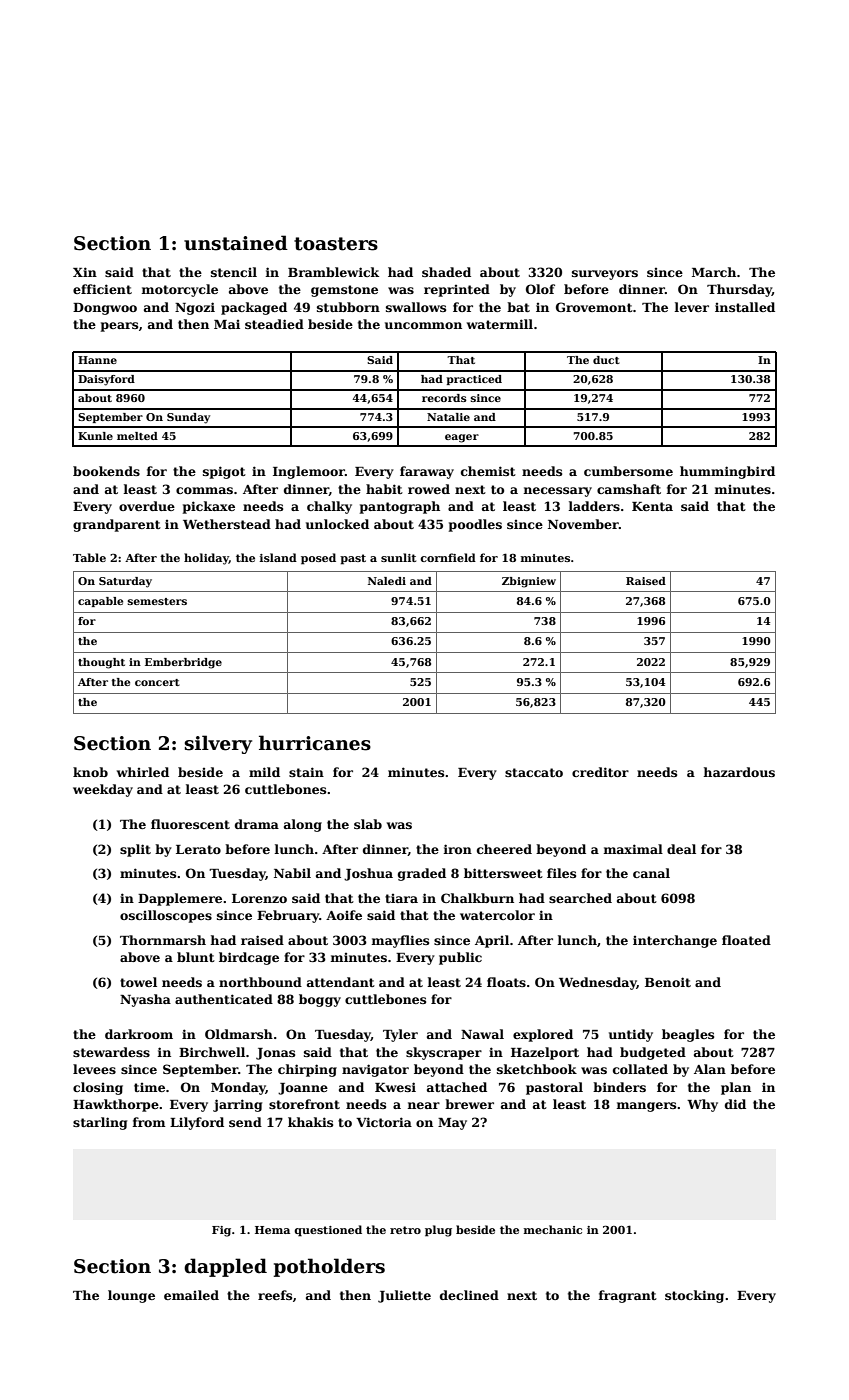 The width and height of the page is (849, 1400). I want to click on Xin, so click(85, 272).
